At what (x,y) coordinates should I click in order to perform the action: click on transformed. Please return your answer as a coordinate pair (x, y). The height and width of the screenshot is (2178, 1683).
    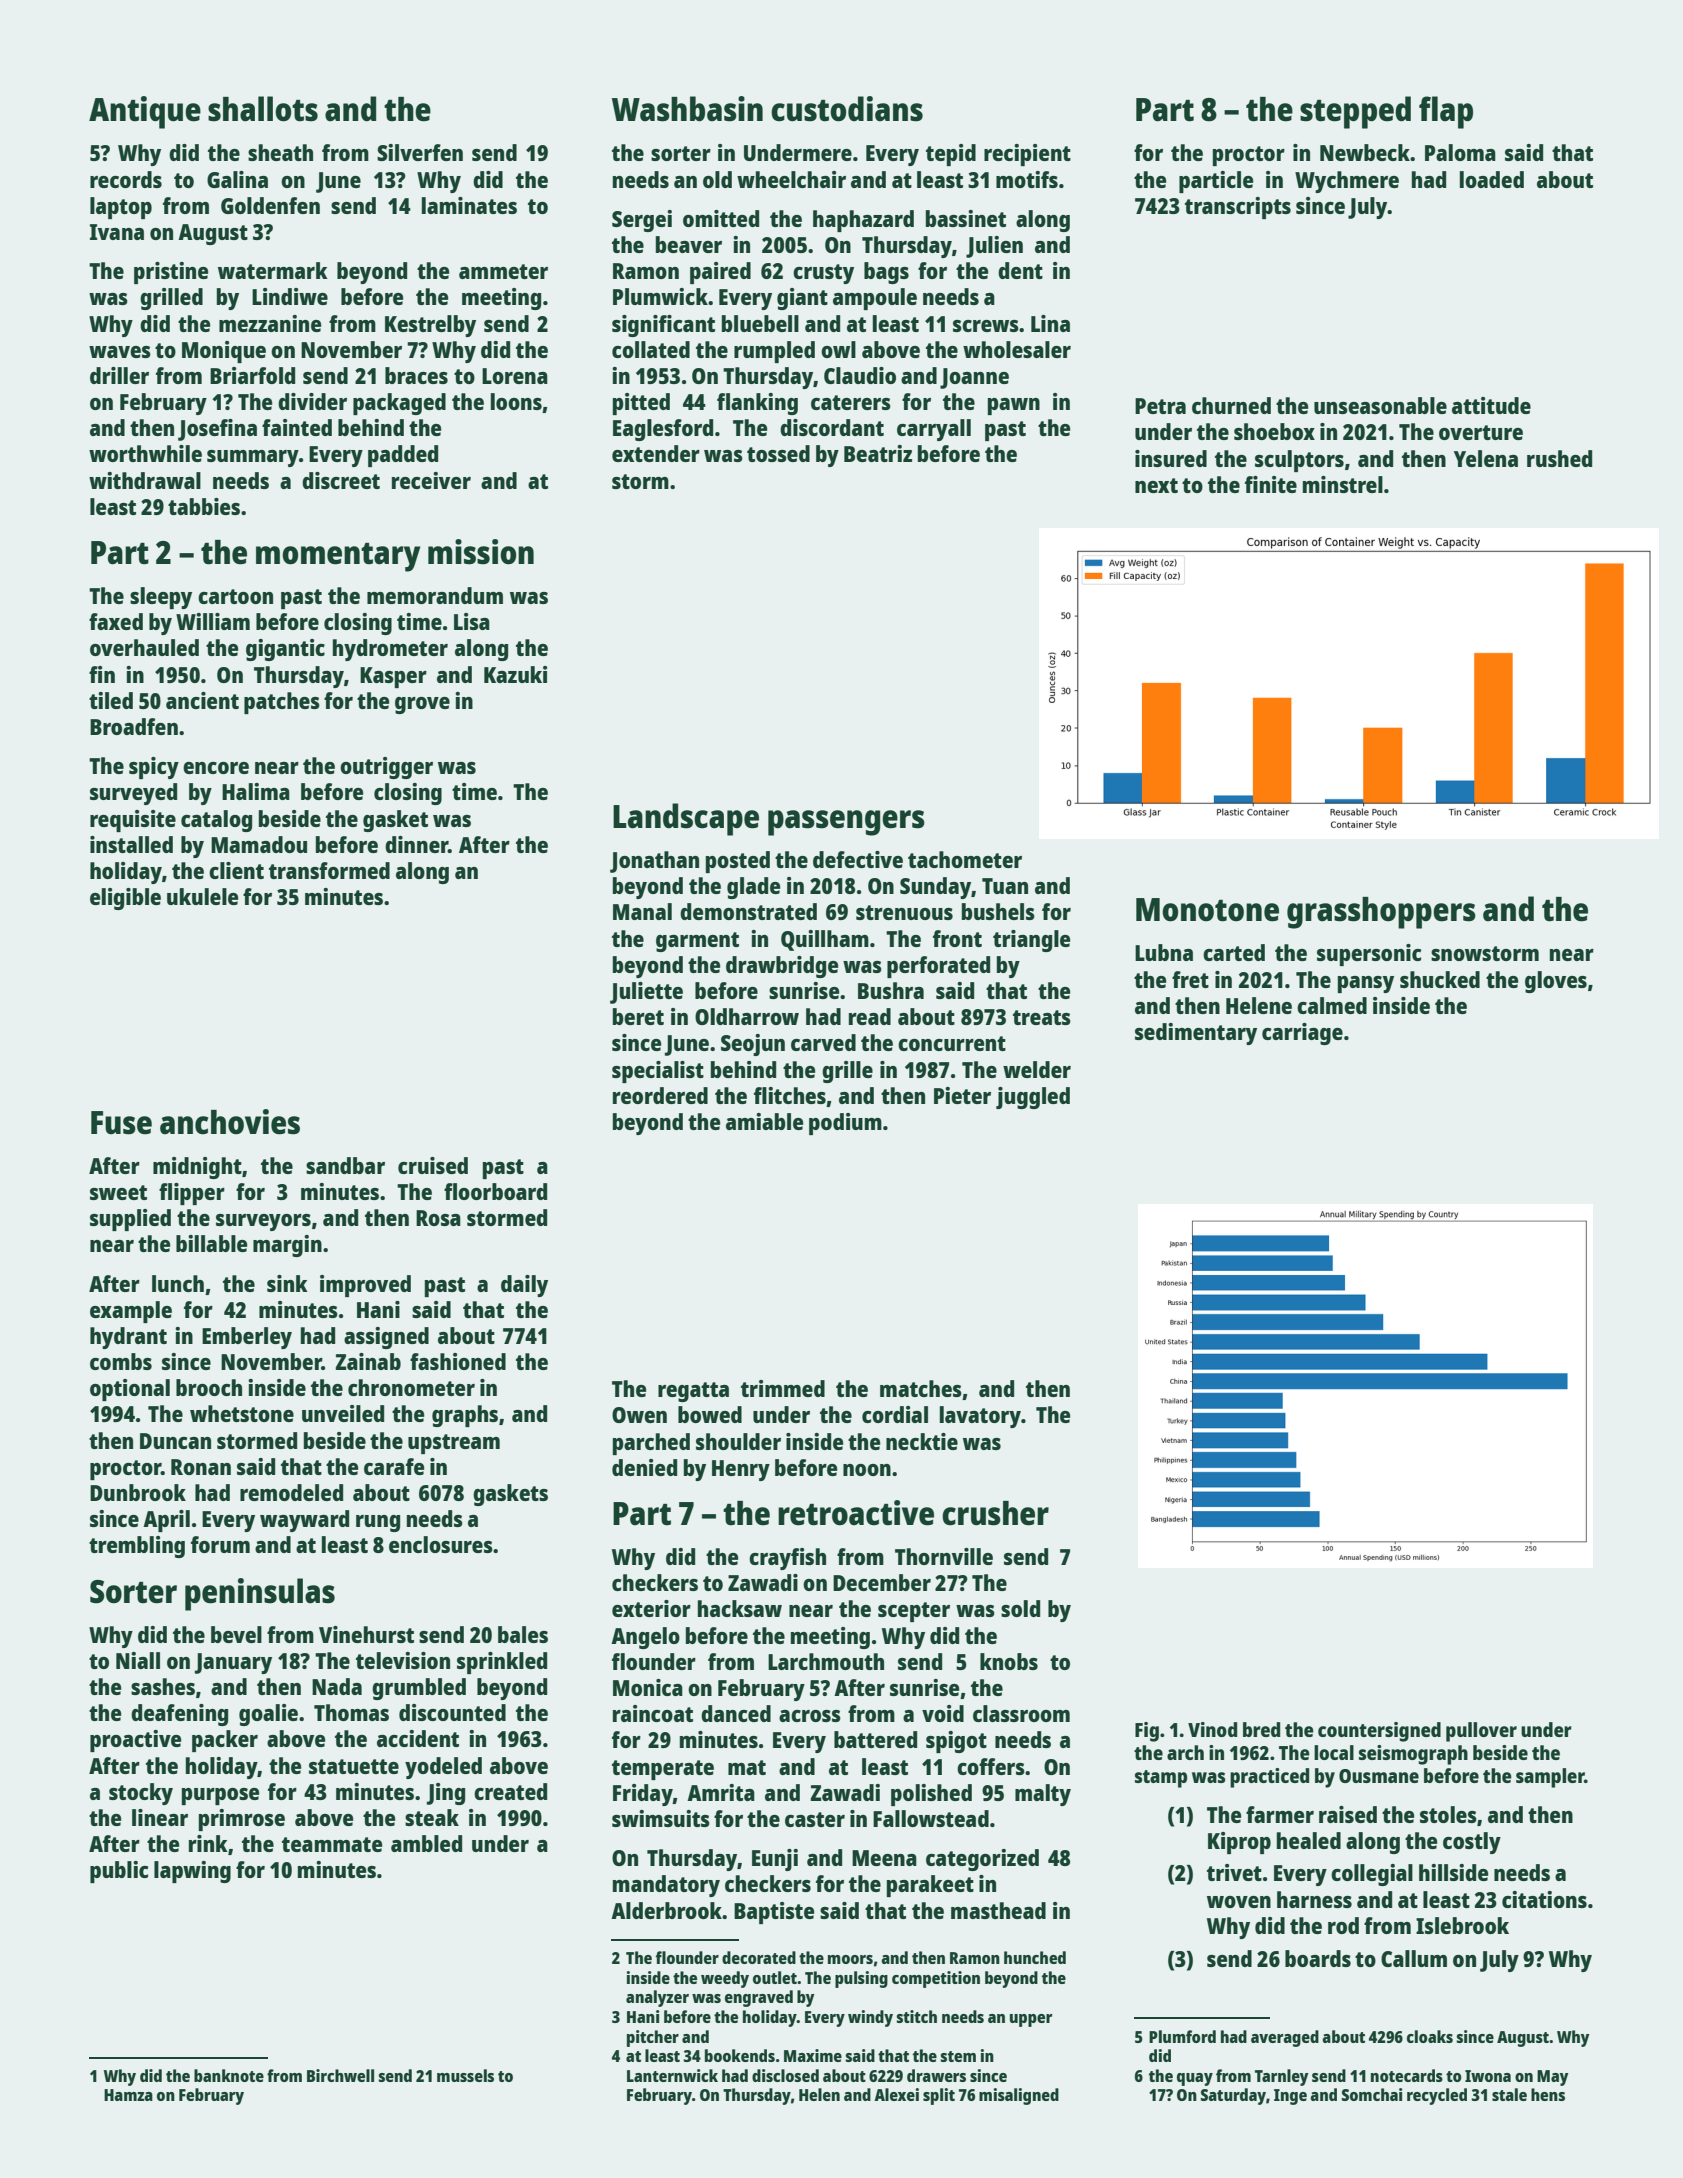
    Looking at the image, I should click on (329, 870).
